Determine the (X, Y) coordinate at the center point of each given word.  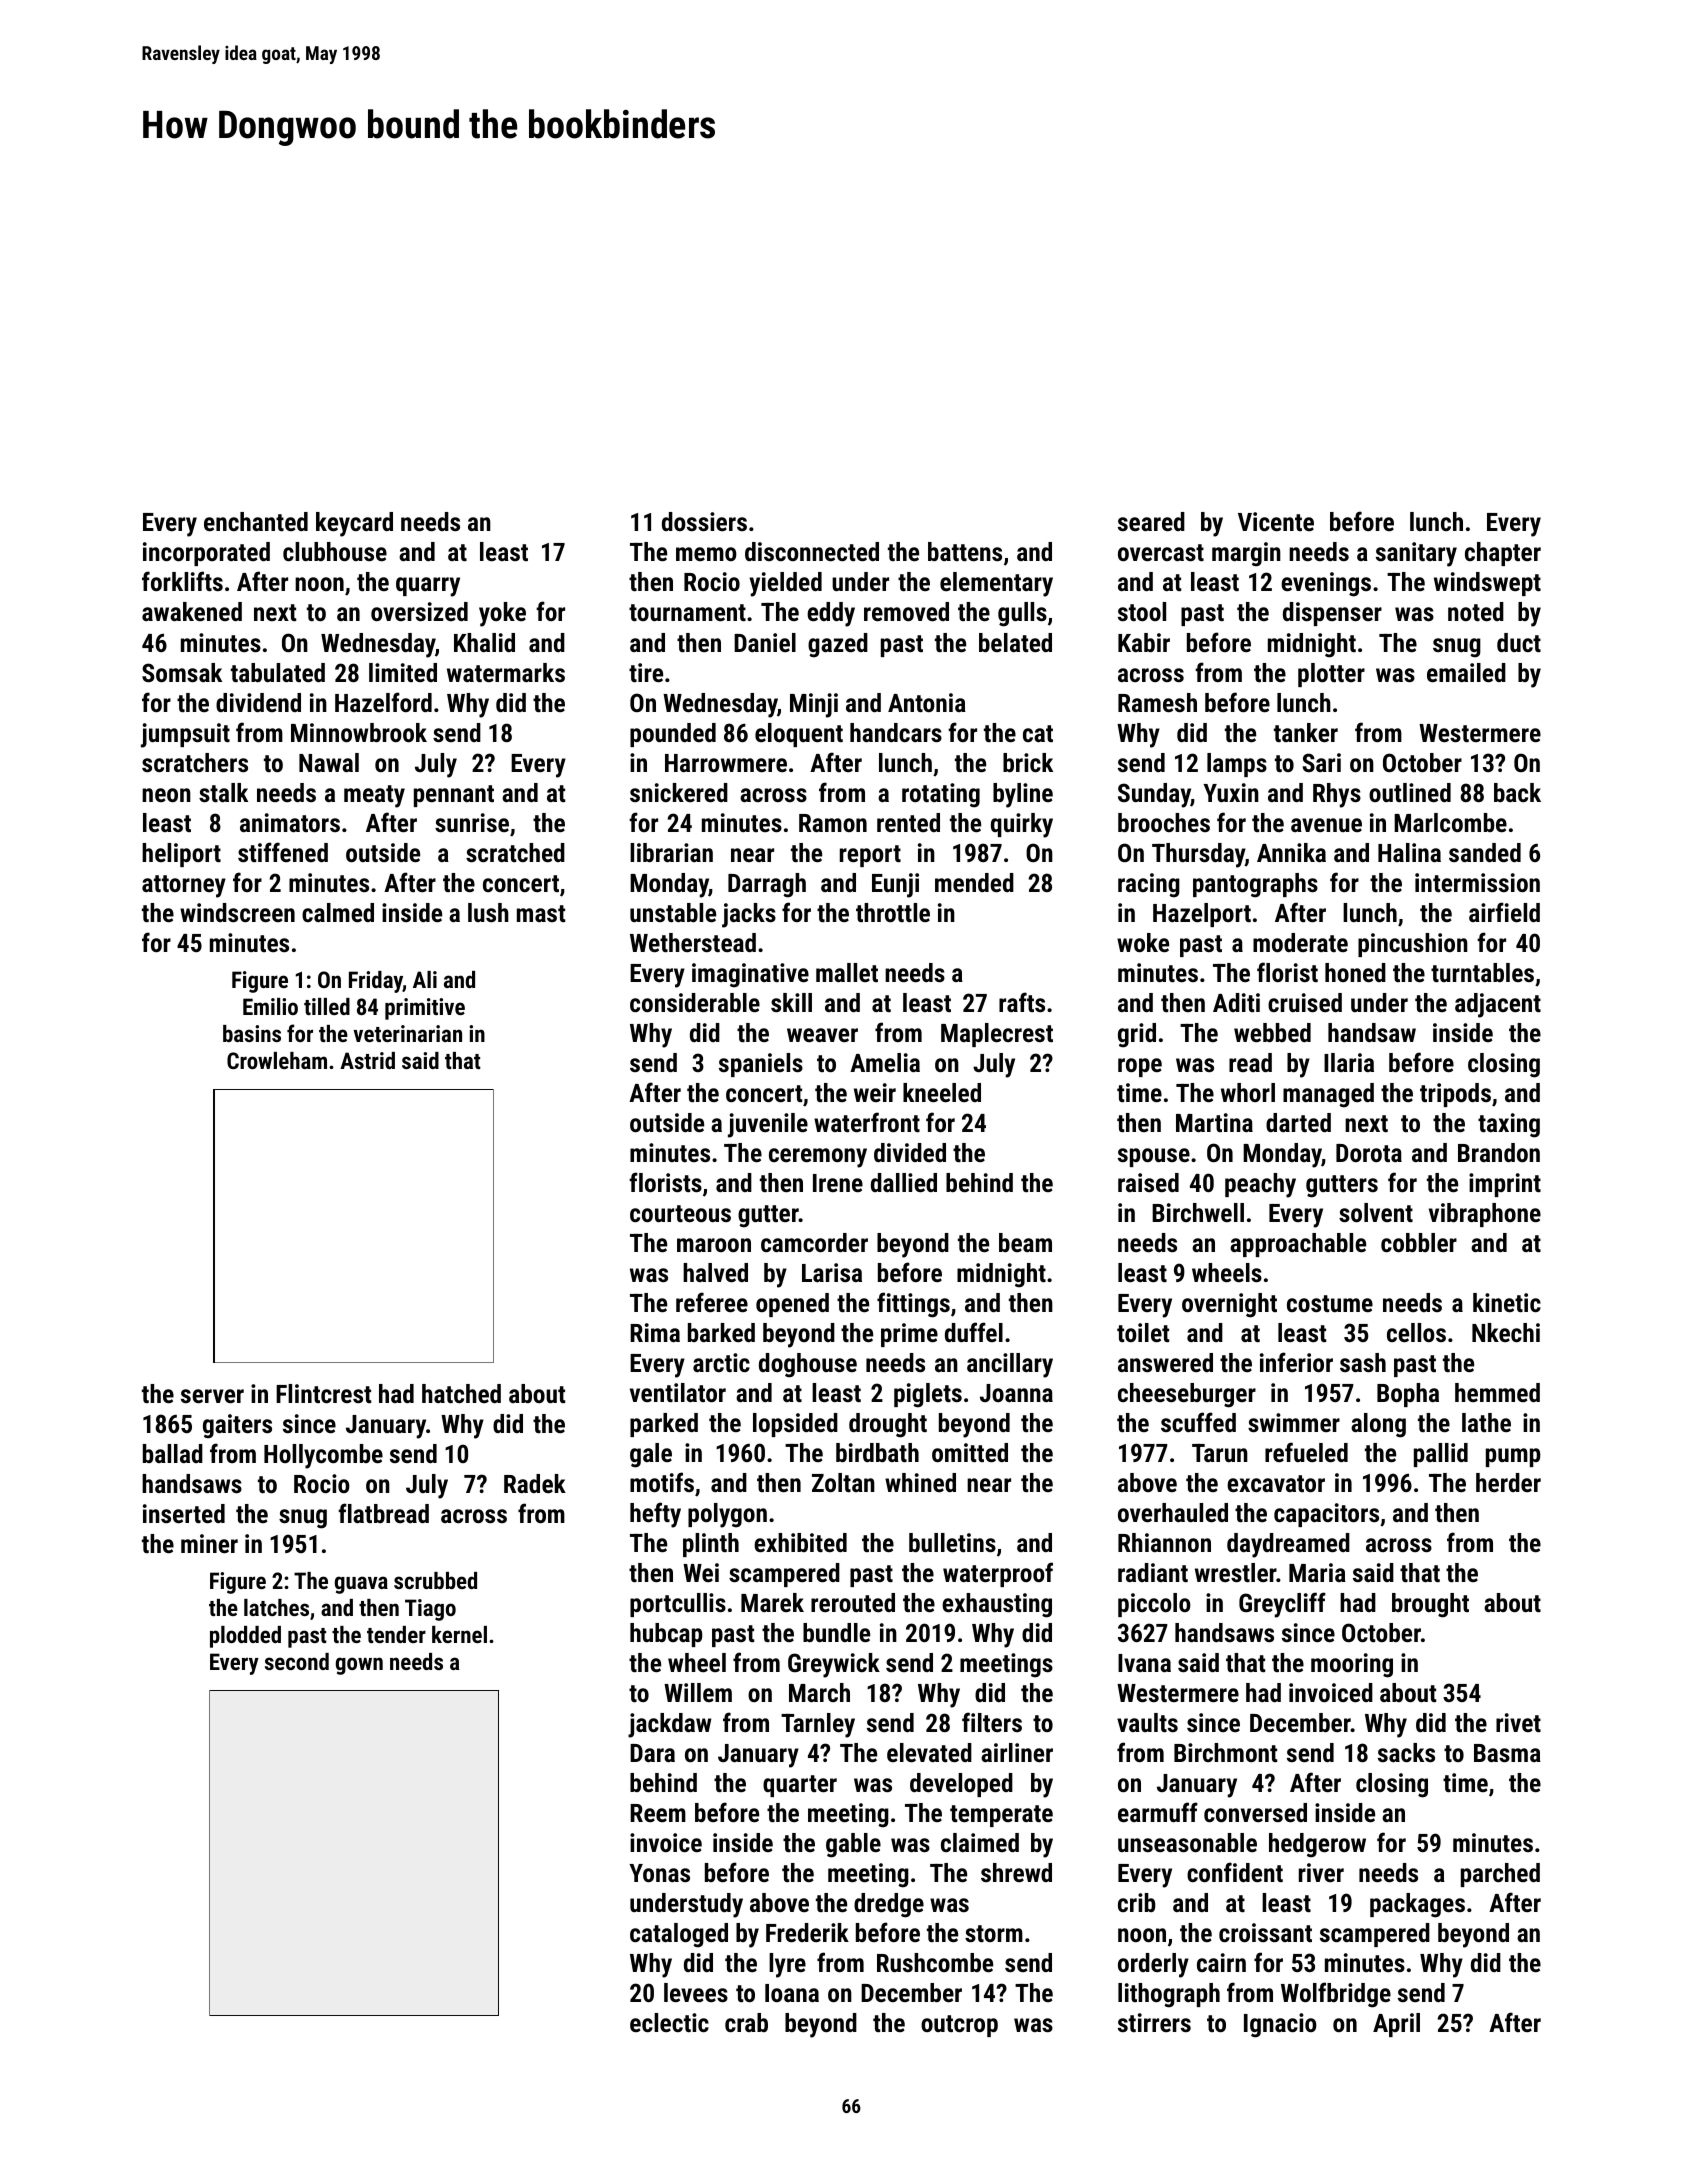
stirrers (1154, 2022)
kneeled (942, 1092)
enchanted (256, 521)
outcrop (959, 2026)
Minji (814, 705)
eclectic (669, 2022)
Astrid (367, 1060)
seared (1151, 521)
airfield (1504, 912)
